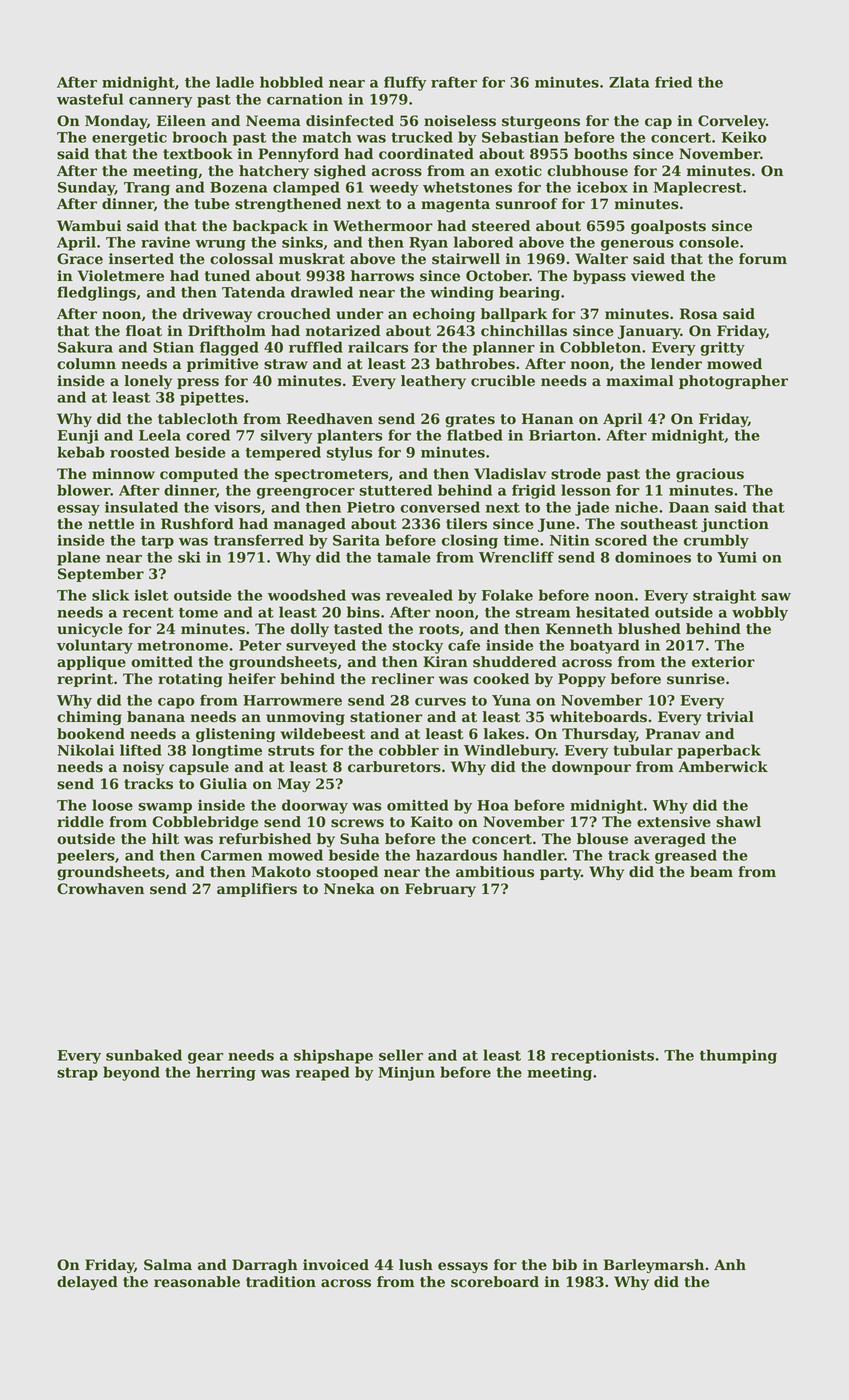  What do you see at coordinates (257, 890) in the page?
I see `amplifiers` at bounding box center [257, 890].
